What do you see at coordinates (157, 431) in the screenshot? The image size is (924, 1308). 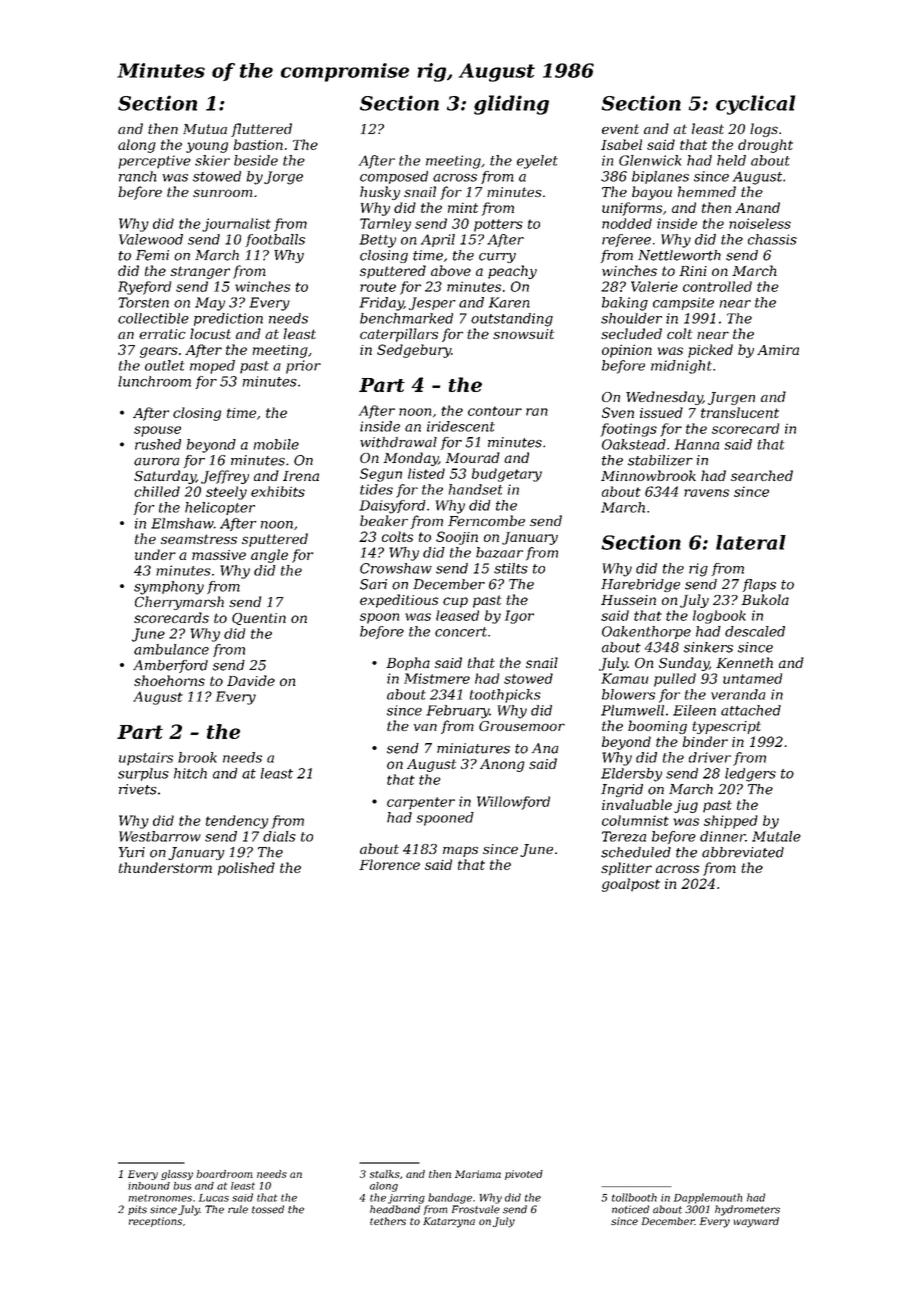 I see `spouse` at bounding box center [157, 431].
